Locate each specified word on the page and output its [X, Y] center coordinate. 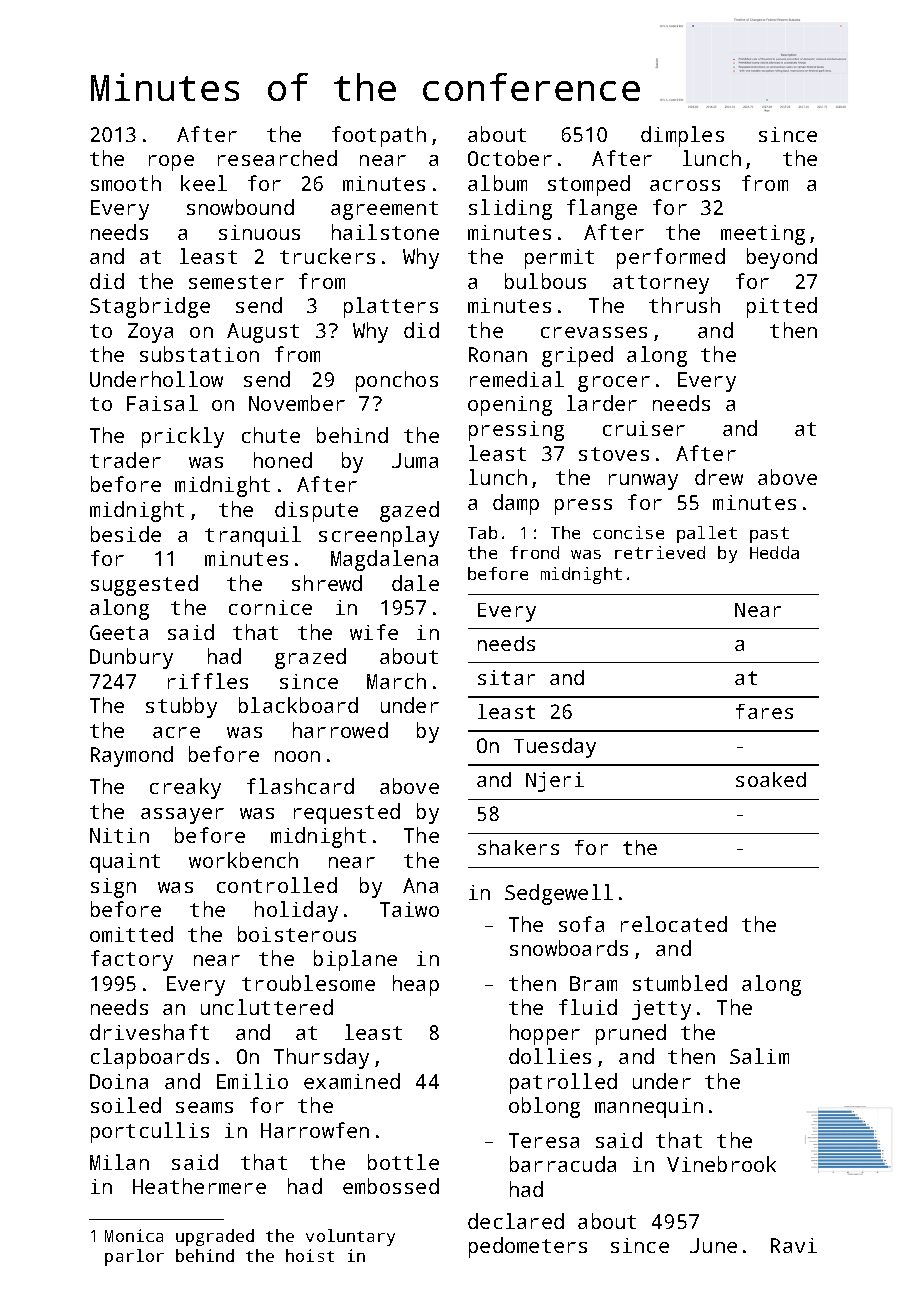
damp [516, 504]
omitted [131, 934]
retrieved [660, 552]
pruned [631, 1034]
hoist [310, 1255]
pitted [782, 307]
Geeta [119, 632]
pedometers [528, 1247]
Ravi [794, 1245]
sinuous [259, 232]
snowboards [569, 948]
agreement [384, 210]
